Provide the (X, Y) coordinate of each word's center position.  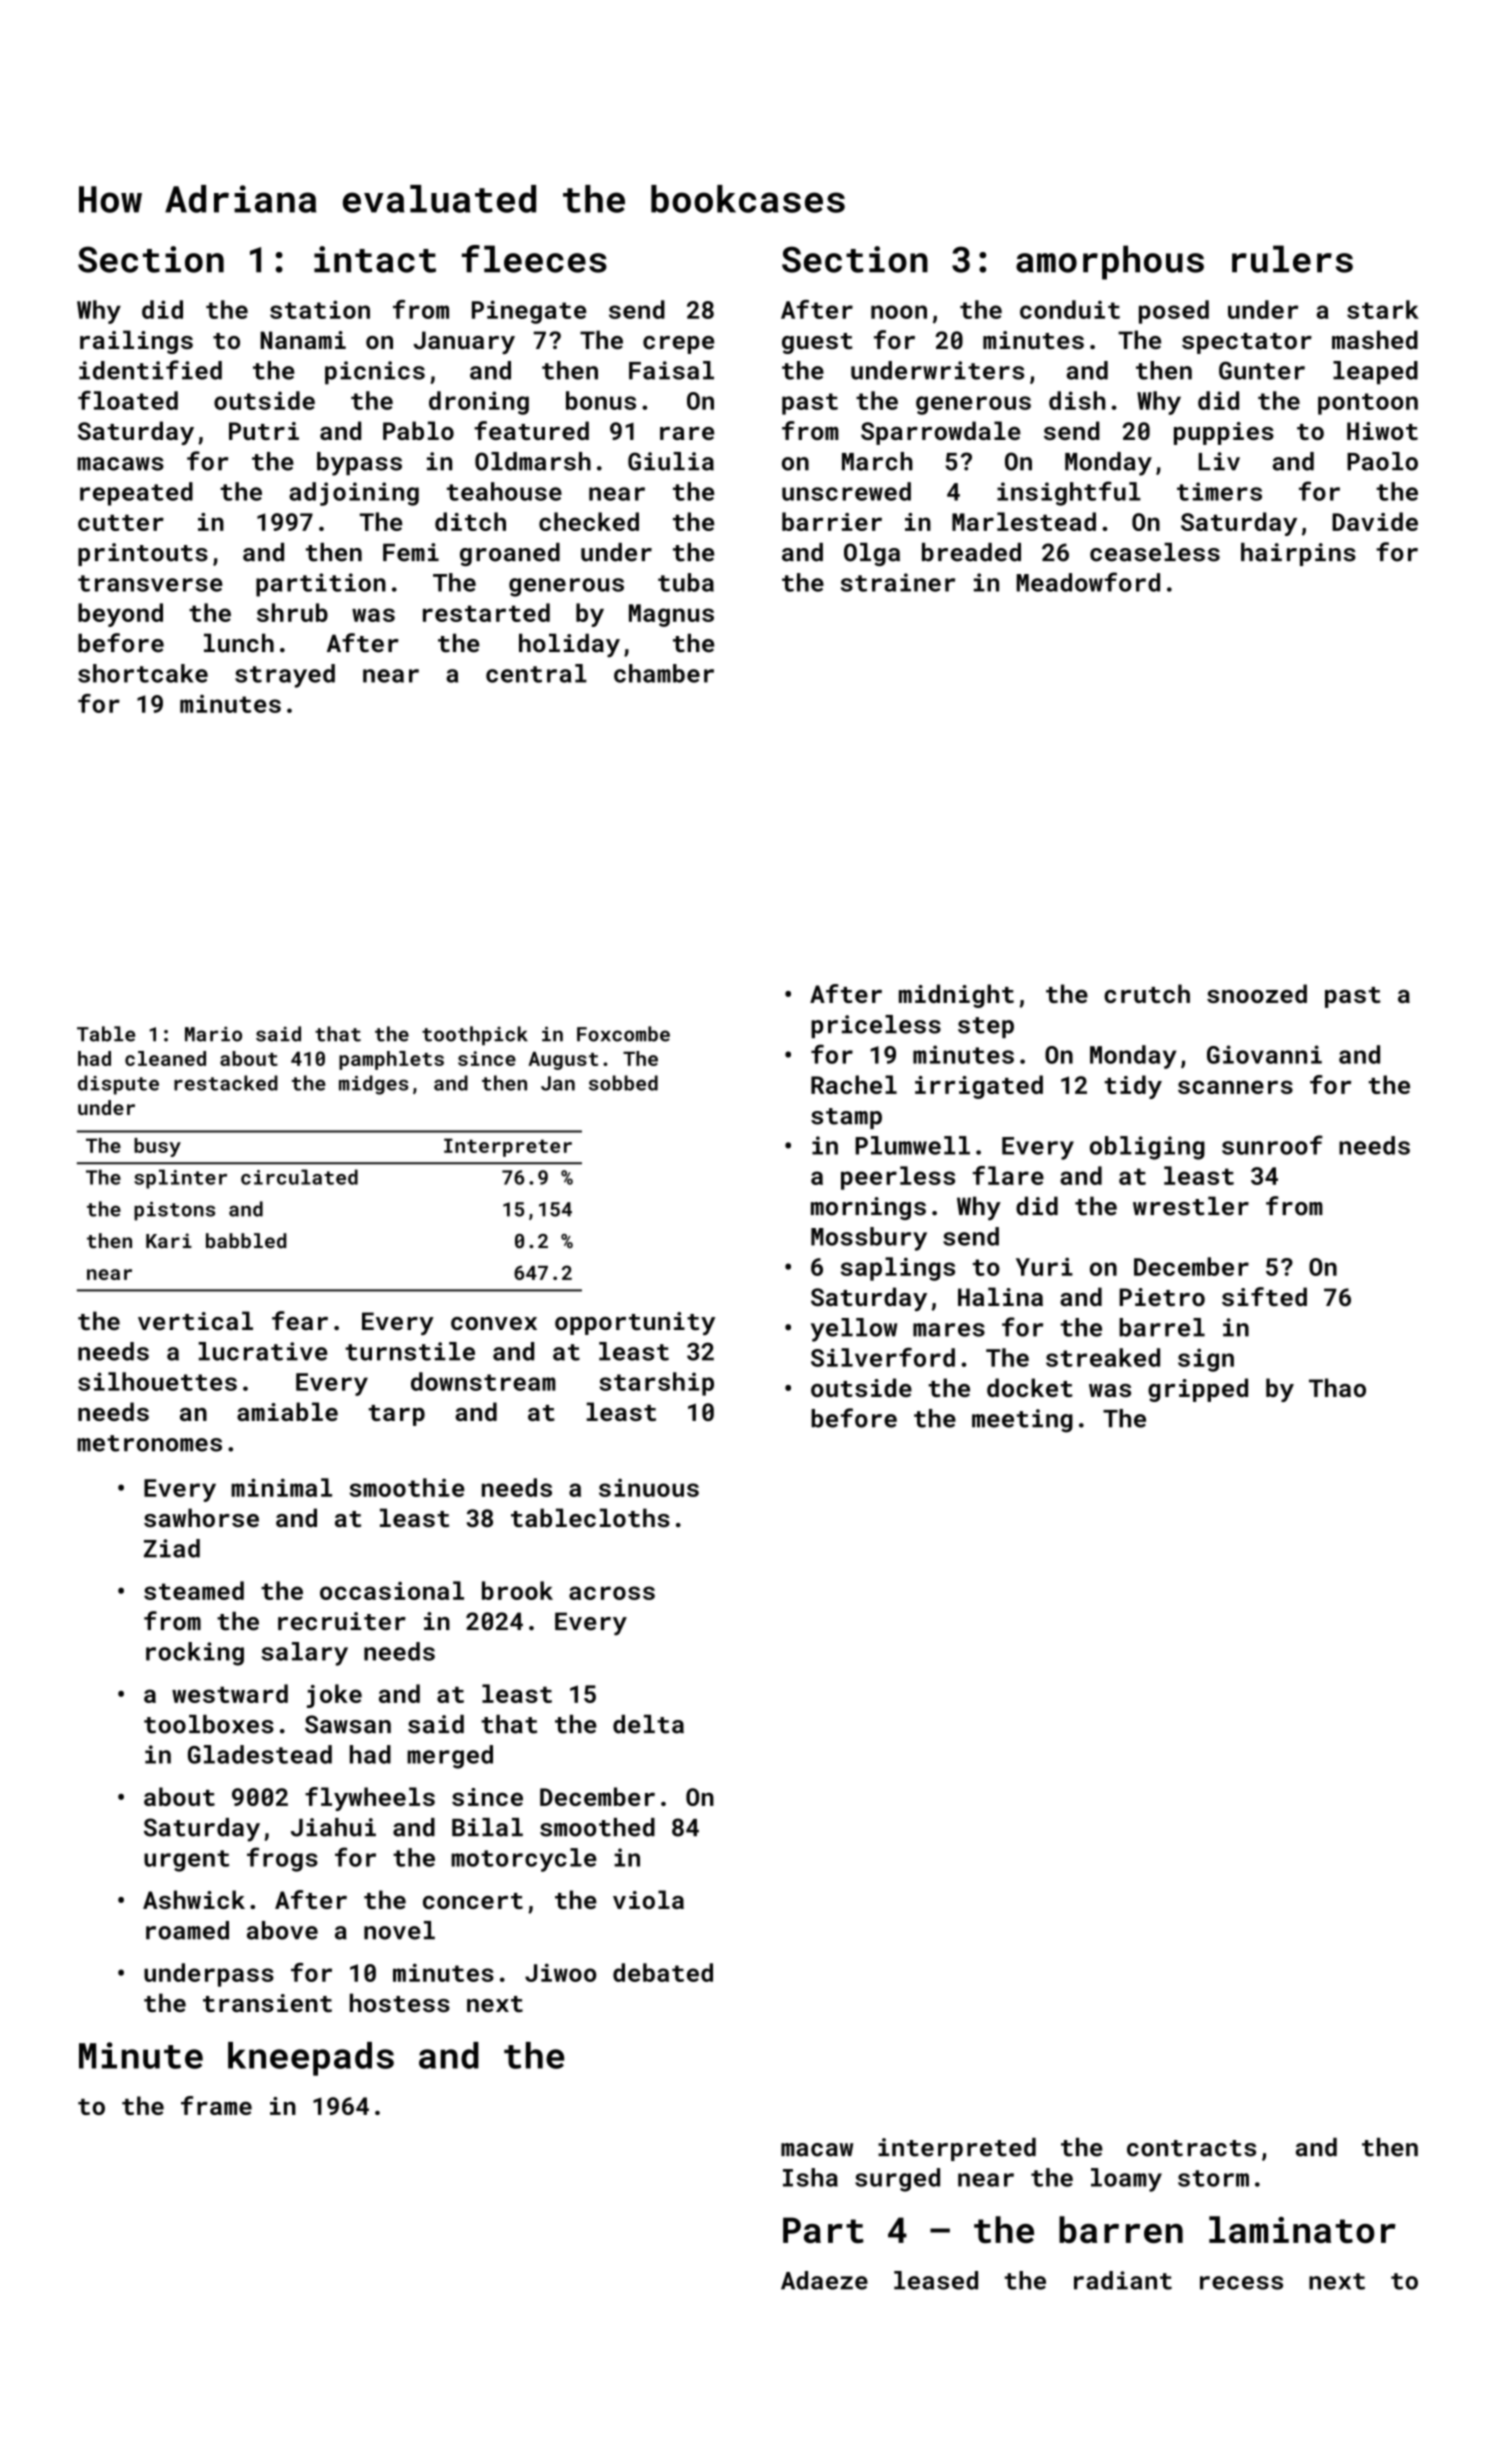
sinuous (649, 1488)
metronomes (149, 1443)
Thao (1337, 1387)
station (320, 309)
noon (899, 312)
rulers (1292, 259)
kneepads (311, 2059)
